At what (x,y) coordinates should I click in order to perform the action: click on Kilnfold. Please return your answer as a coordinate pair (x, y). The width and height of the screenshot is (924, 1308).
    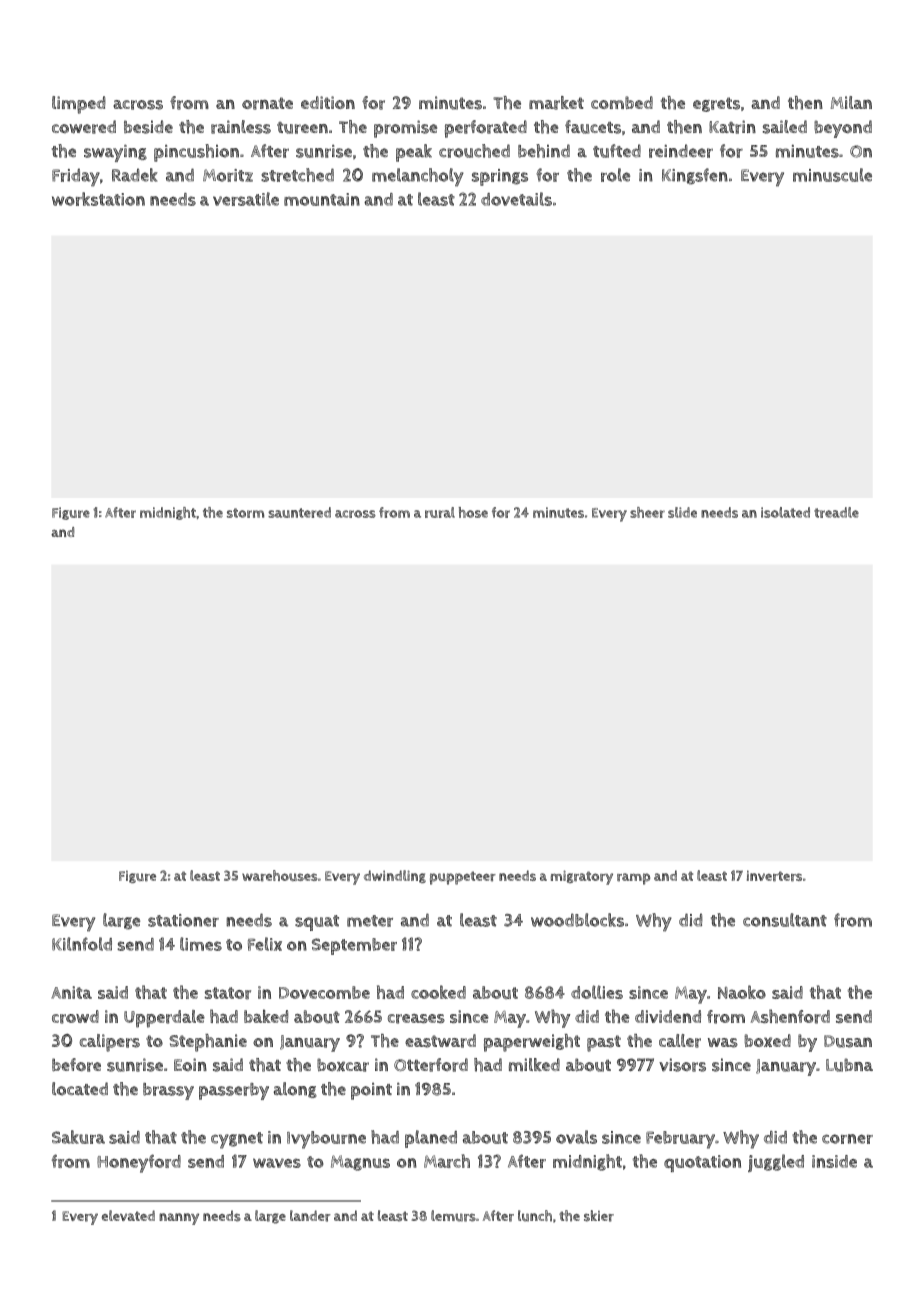
    Looking at the image, I should click on (82, 944).
